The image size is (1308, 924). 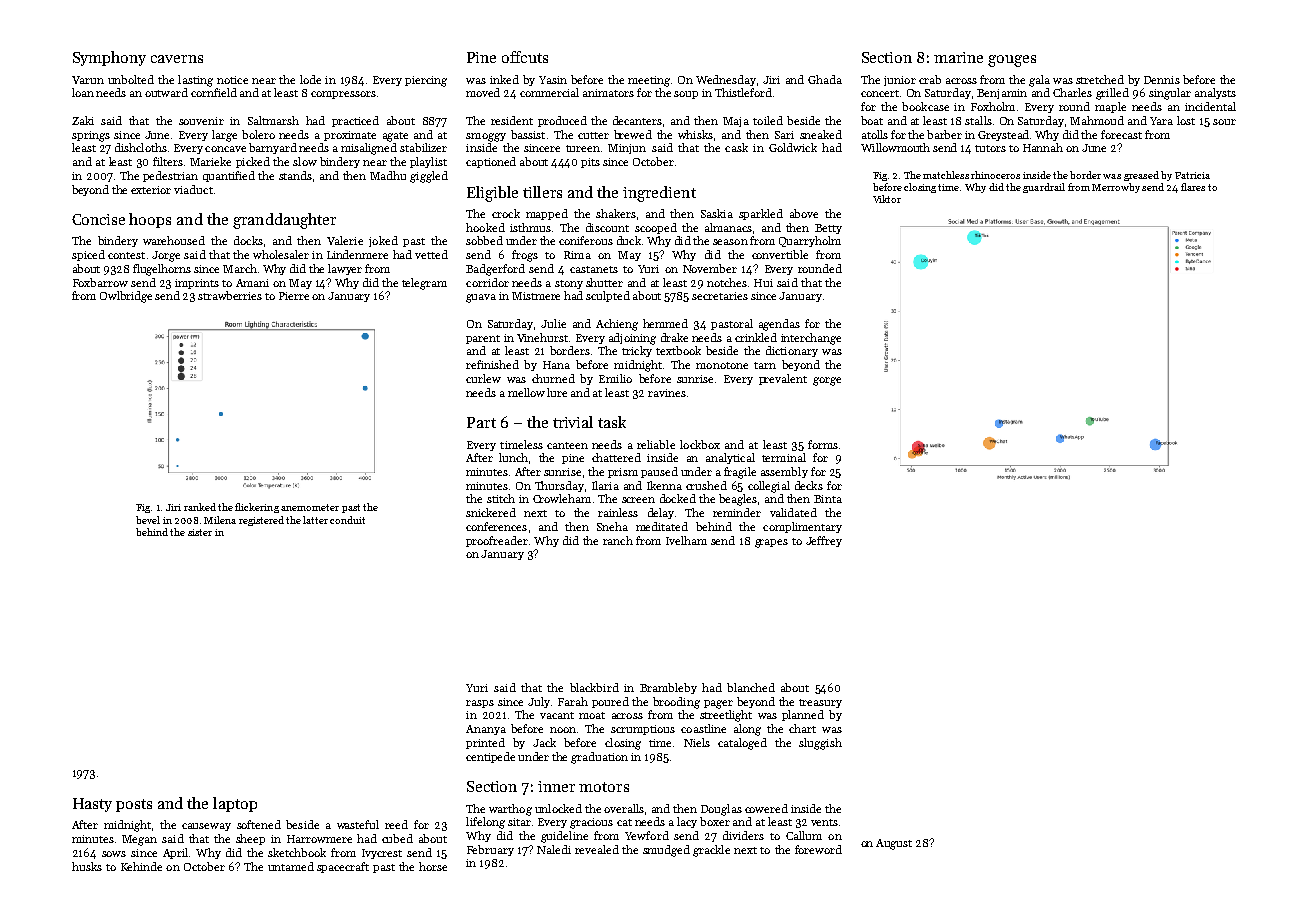 I want to click on gorge, so click(x=827, y=381).
